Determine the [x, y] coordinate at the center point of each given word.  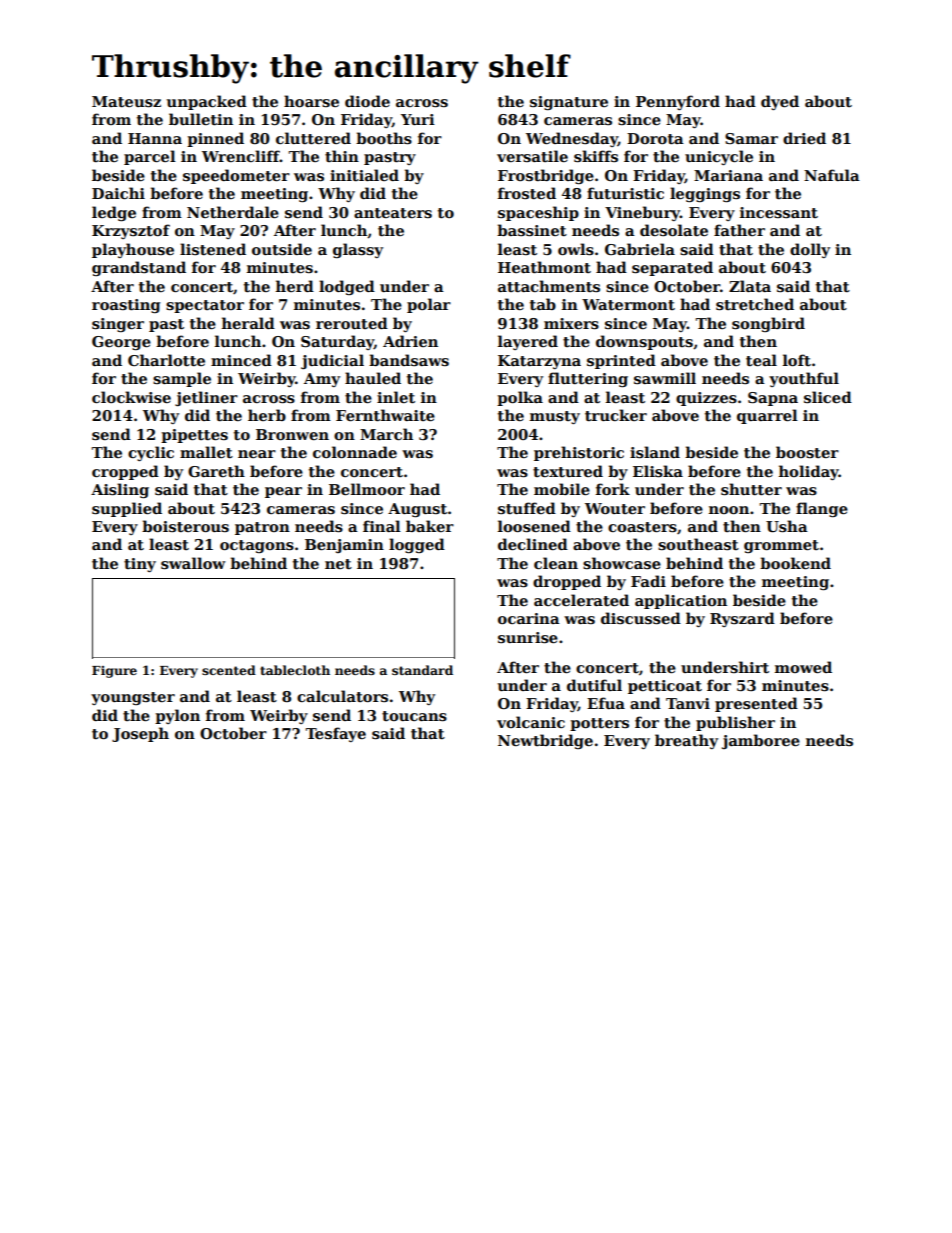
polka [520, 398]
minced [241, 360]
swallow [193, 563]
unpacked [207, 102]
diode [367, 101]
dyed [780, 102]
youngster [133, 698]
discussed [641, 618]
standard [422, 670]
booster [807, 452]
